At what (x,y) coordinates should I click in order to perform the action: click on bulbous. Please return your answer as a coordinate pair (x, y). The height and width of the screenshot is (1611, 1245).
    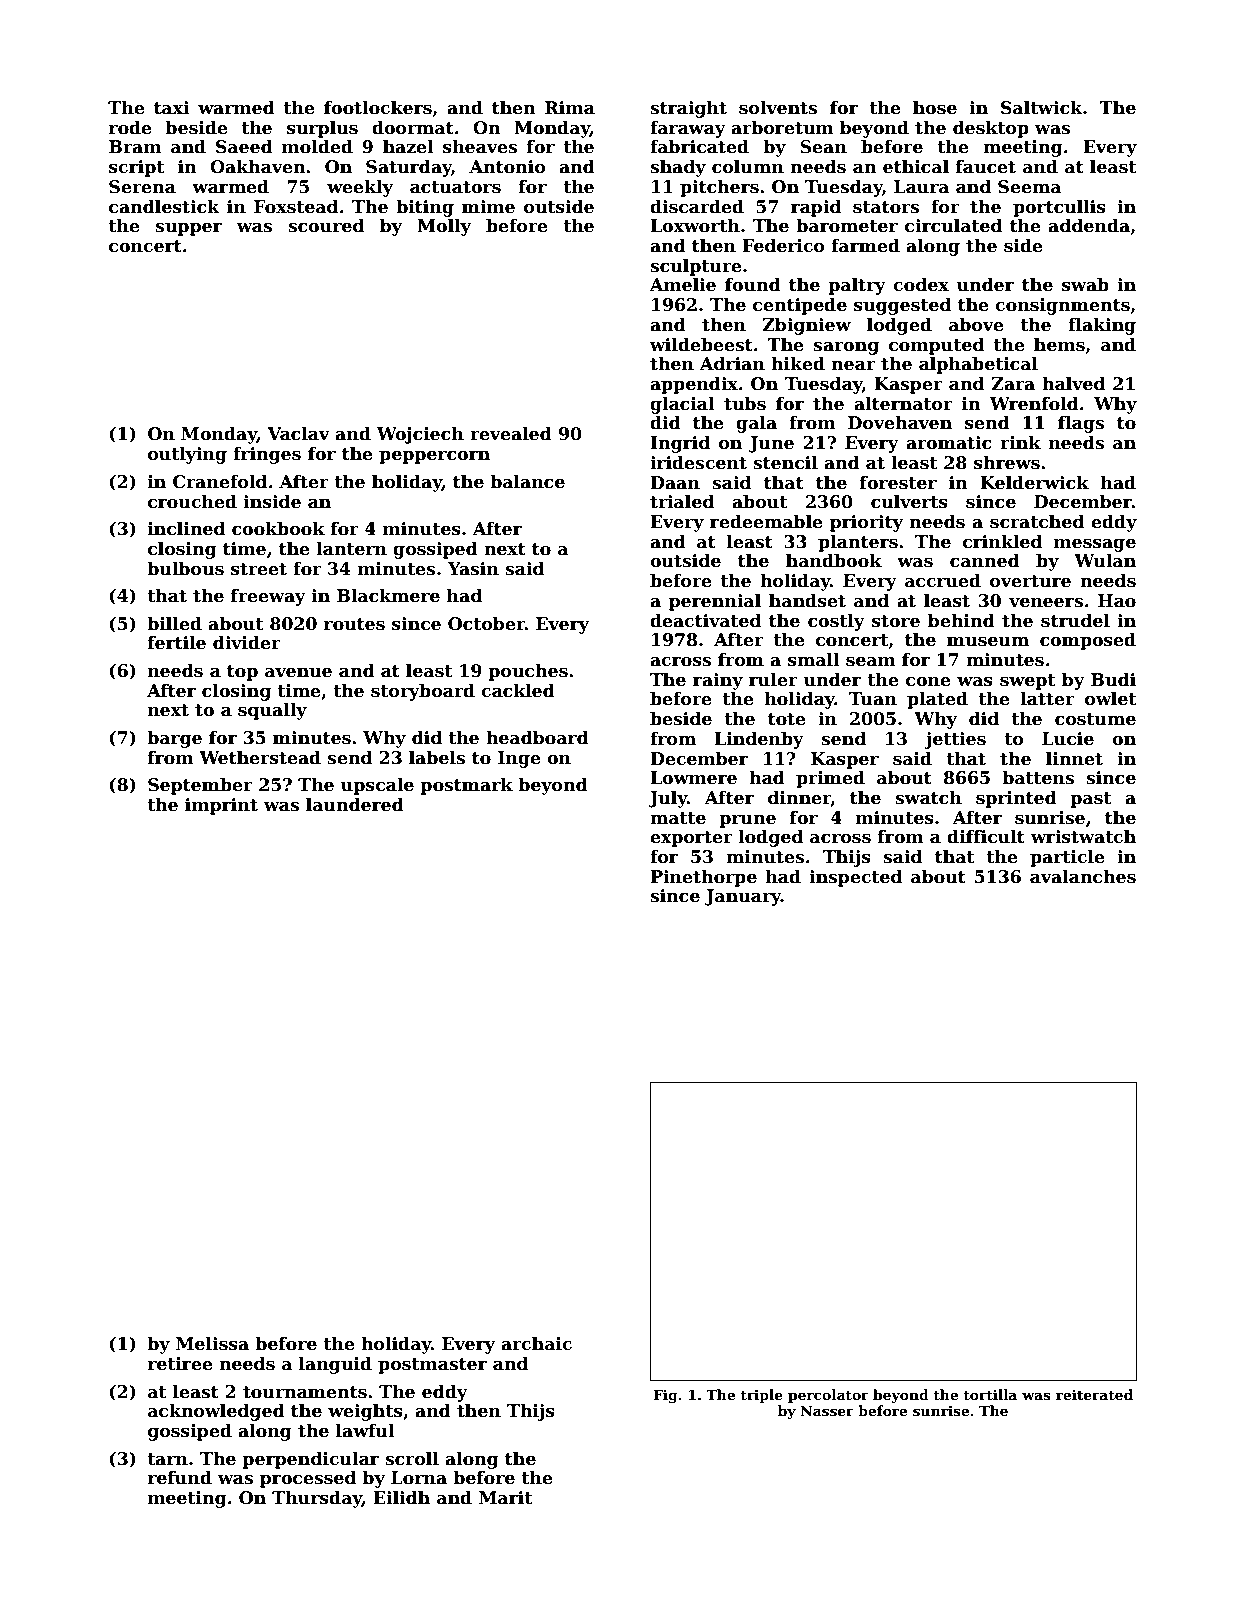
    Looking at the image, I should click on (185, 568).
